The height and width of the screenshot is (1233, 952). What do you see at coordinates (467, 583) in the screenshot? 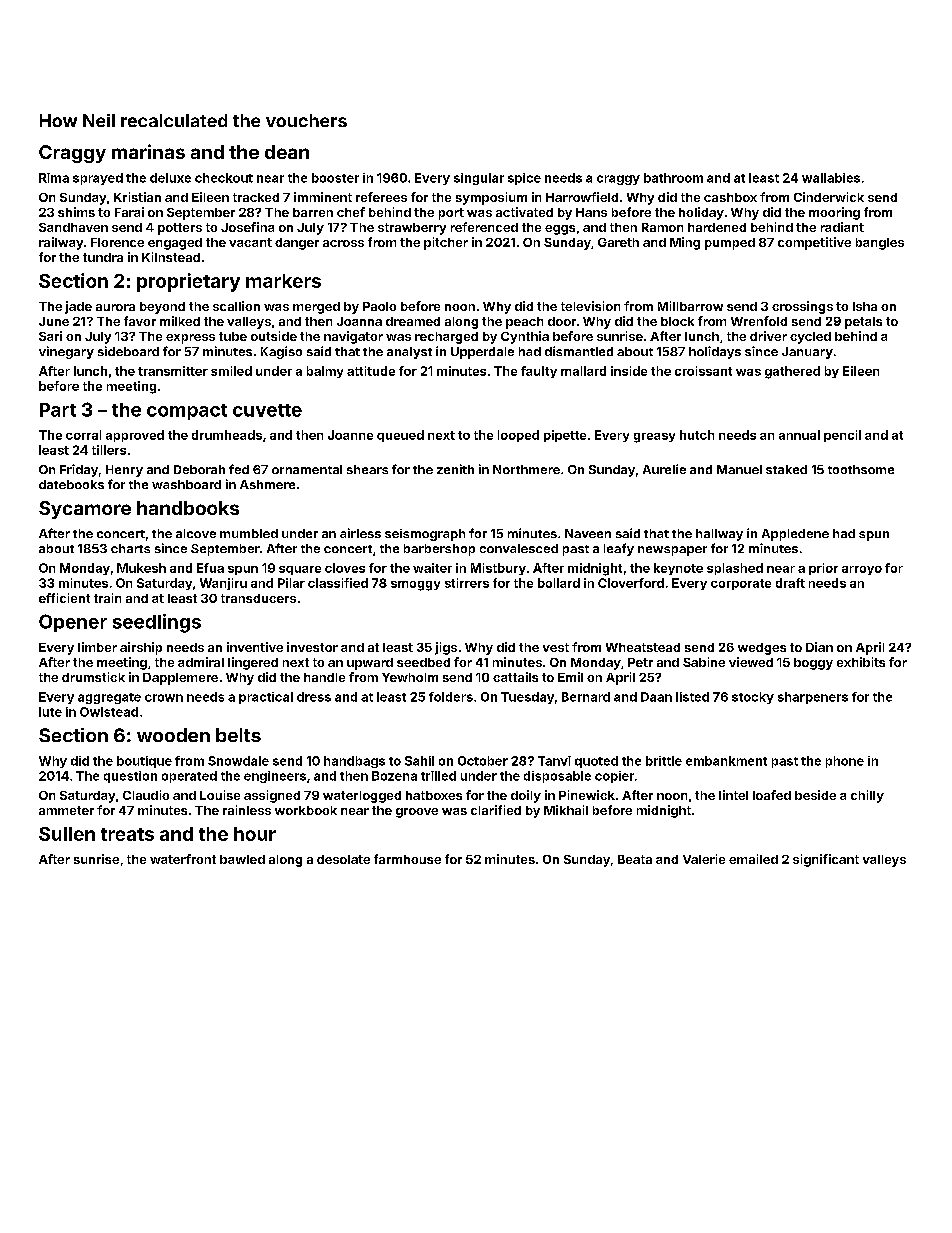
I see `stirrers` at bounding box center [467, 583].
